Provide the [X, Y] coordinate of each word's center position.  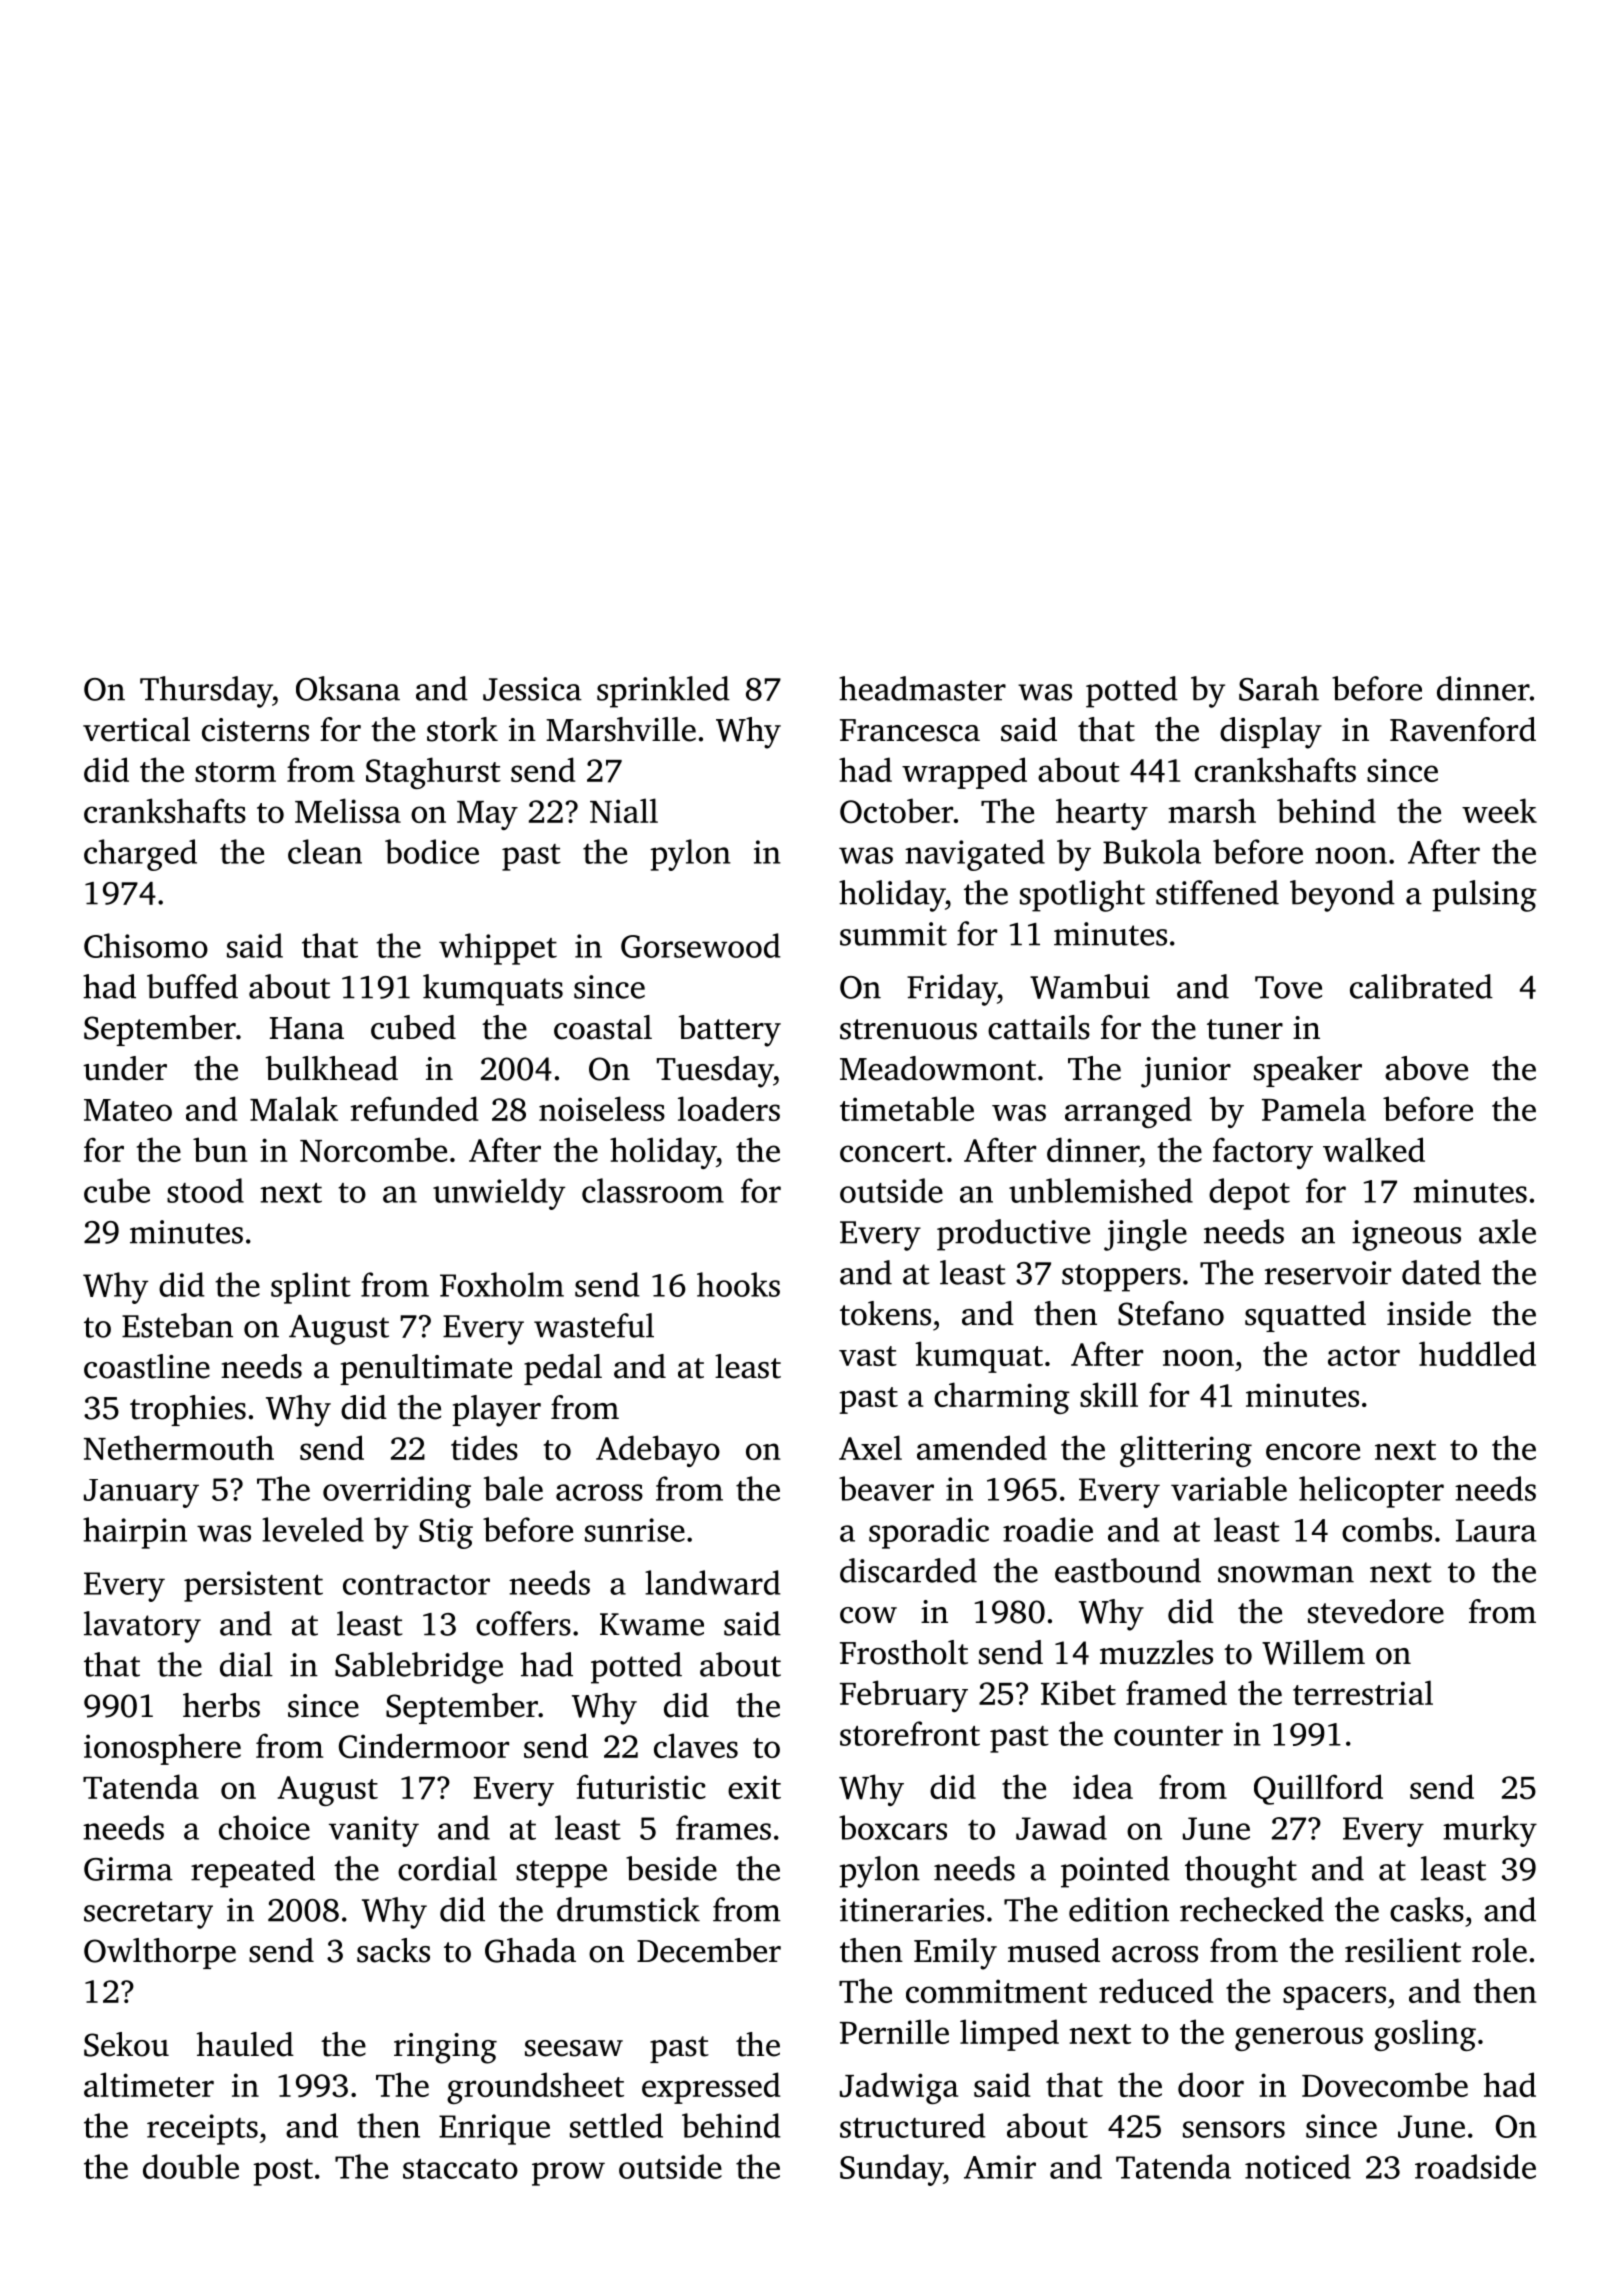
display [1271, 733]
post [283, 2172]
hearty [1102, 814]
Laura [1496, 1530]
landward [713, 1582]
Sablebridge [419, 1668]
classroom [653, 1190]
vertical [136, 729]
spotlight [1082, 896]
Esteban [177, 1325]
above [1426, 1068]
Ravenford [1463, 729]
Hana [307, 1028]
